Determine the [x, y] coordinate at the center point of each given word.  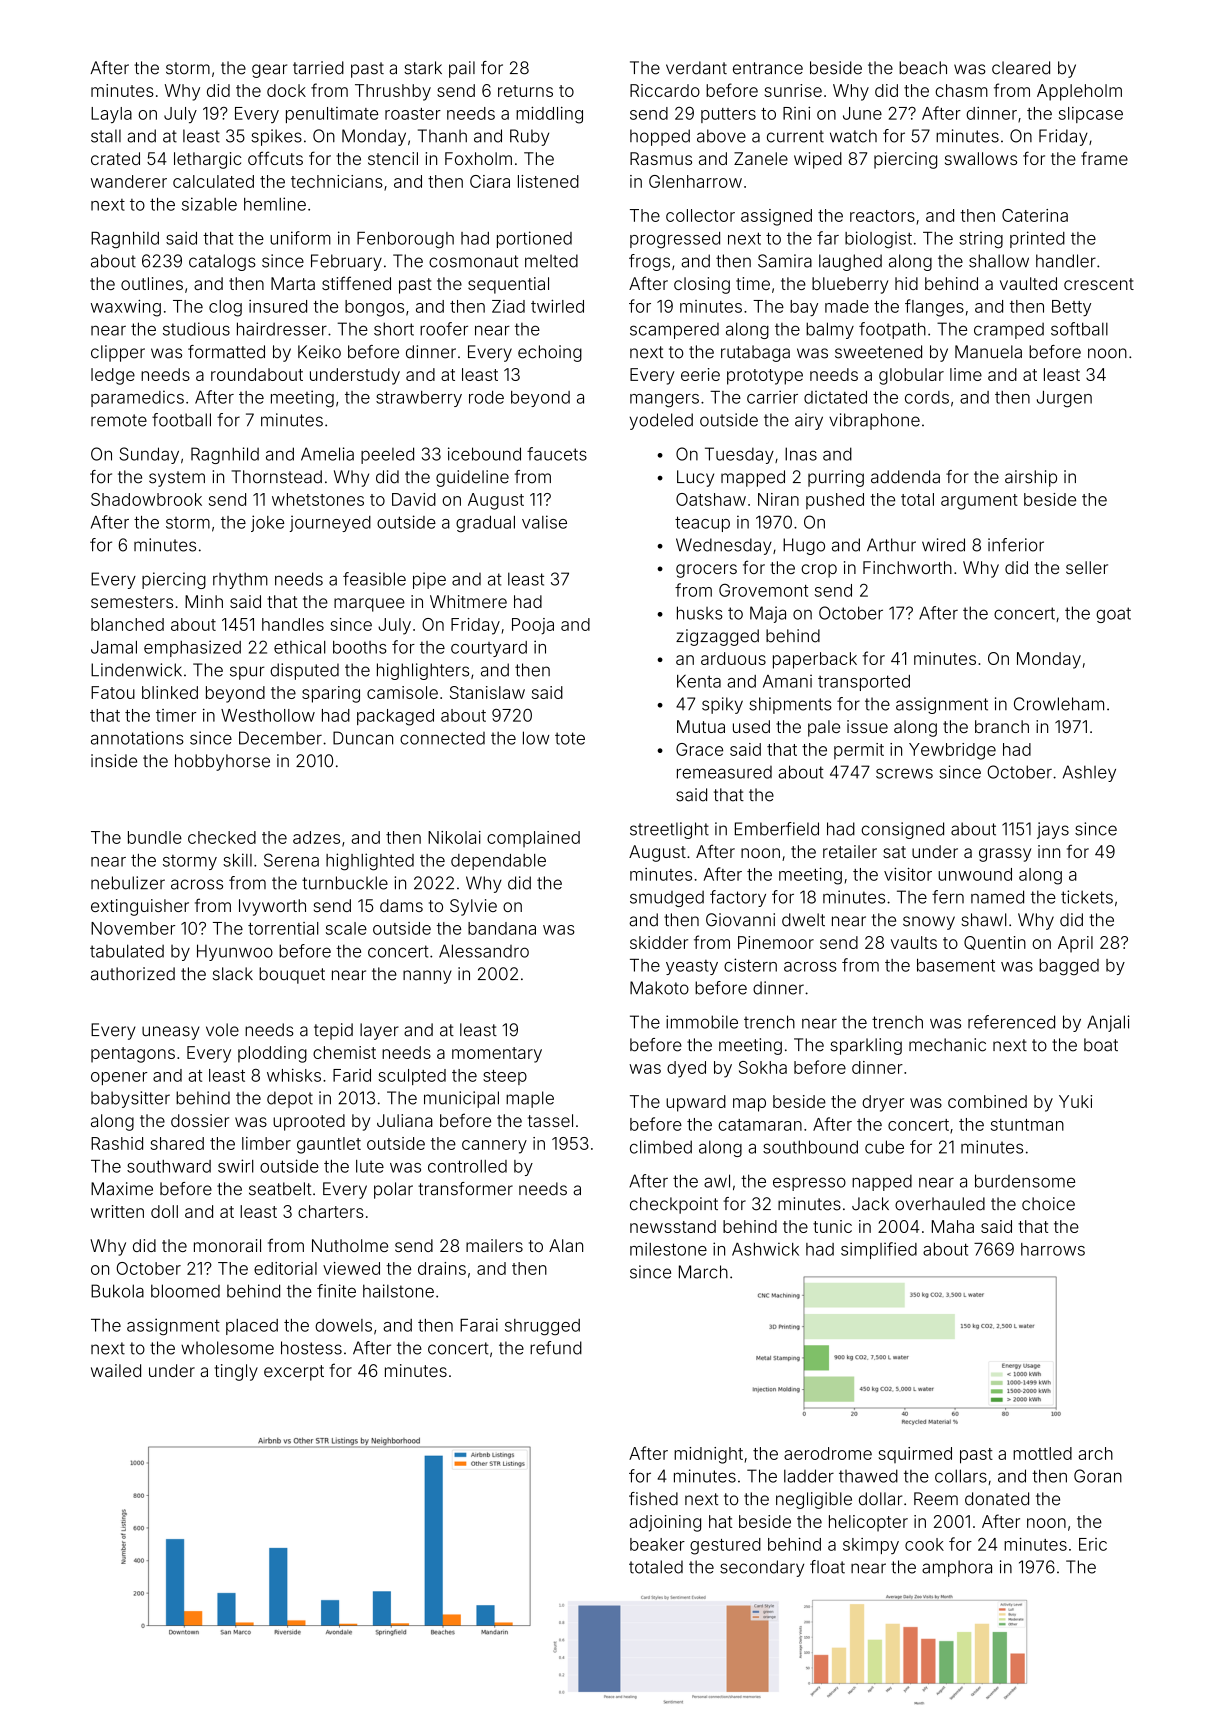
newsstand [673, 1226]
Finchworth [907, 567]
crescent [1099, 284]
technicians [337, 181]
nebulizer [128, 883]
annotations [137, 738]
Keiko [319, 352]
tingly [236, 1372]
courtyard [489, 649]
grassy [1005, 855]
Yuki [1075, 1101]
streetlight [669, 830]
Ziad [508, 306]
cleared [1021, 68]
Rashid [117, 1143]
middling [549, 115]
